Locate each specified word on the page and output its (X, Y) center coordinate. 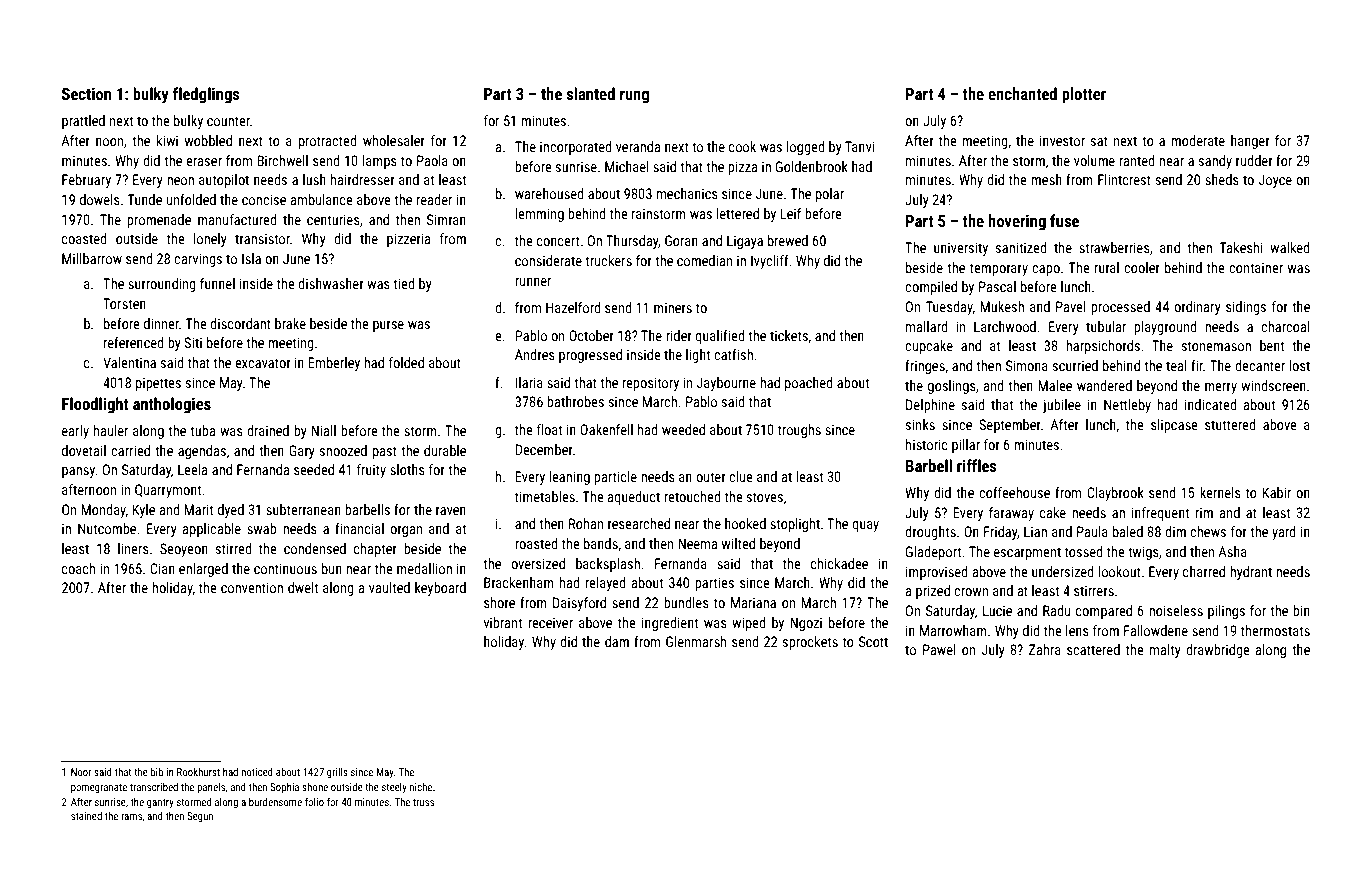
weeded (683, 429)
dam (617, 641)
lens (1077, 630)
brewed (788, 240)
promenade (159, 221)
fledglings (206, 95)
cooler (1142, 267)
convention (252, 587)
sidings (1246, 308)
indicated (1211, 404)
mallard (927, 326)
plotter (1084, 95)
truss (423, 802)
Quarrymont (168, 491)
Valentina (129, 362)
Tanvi (859, 146)
